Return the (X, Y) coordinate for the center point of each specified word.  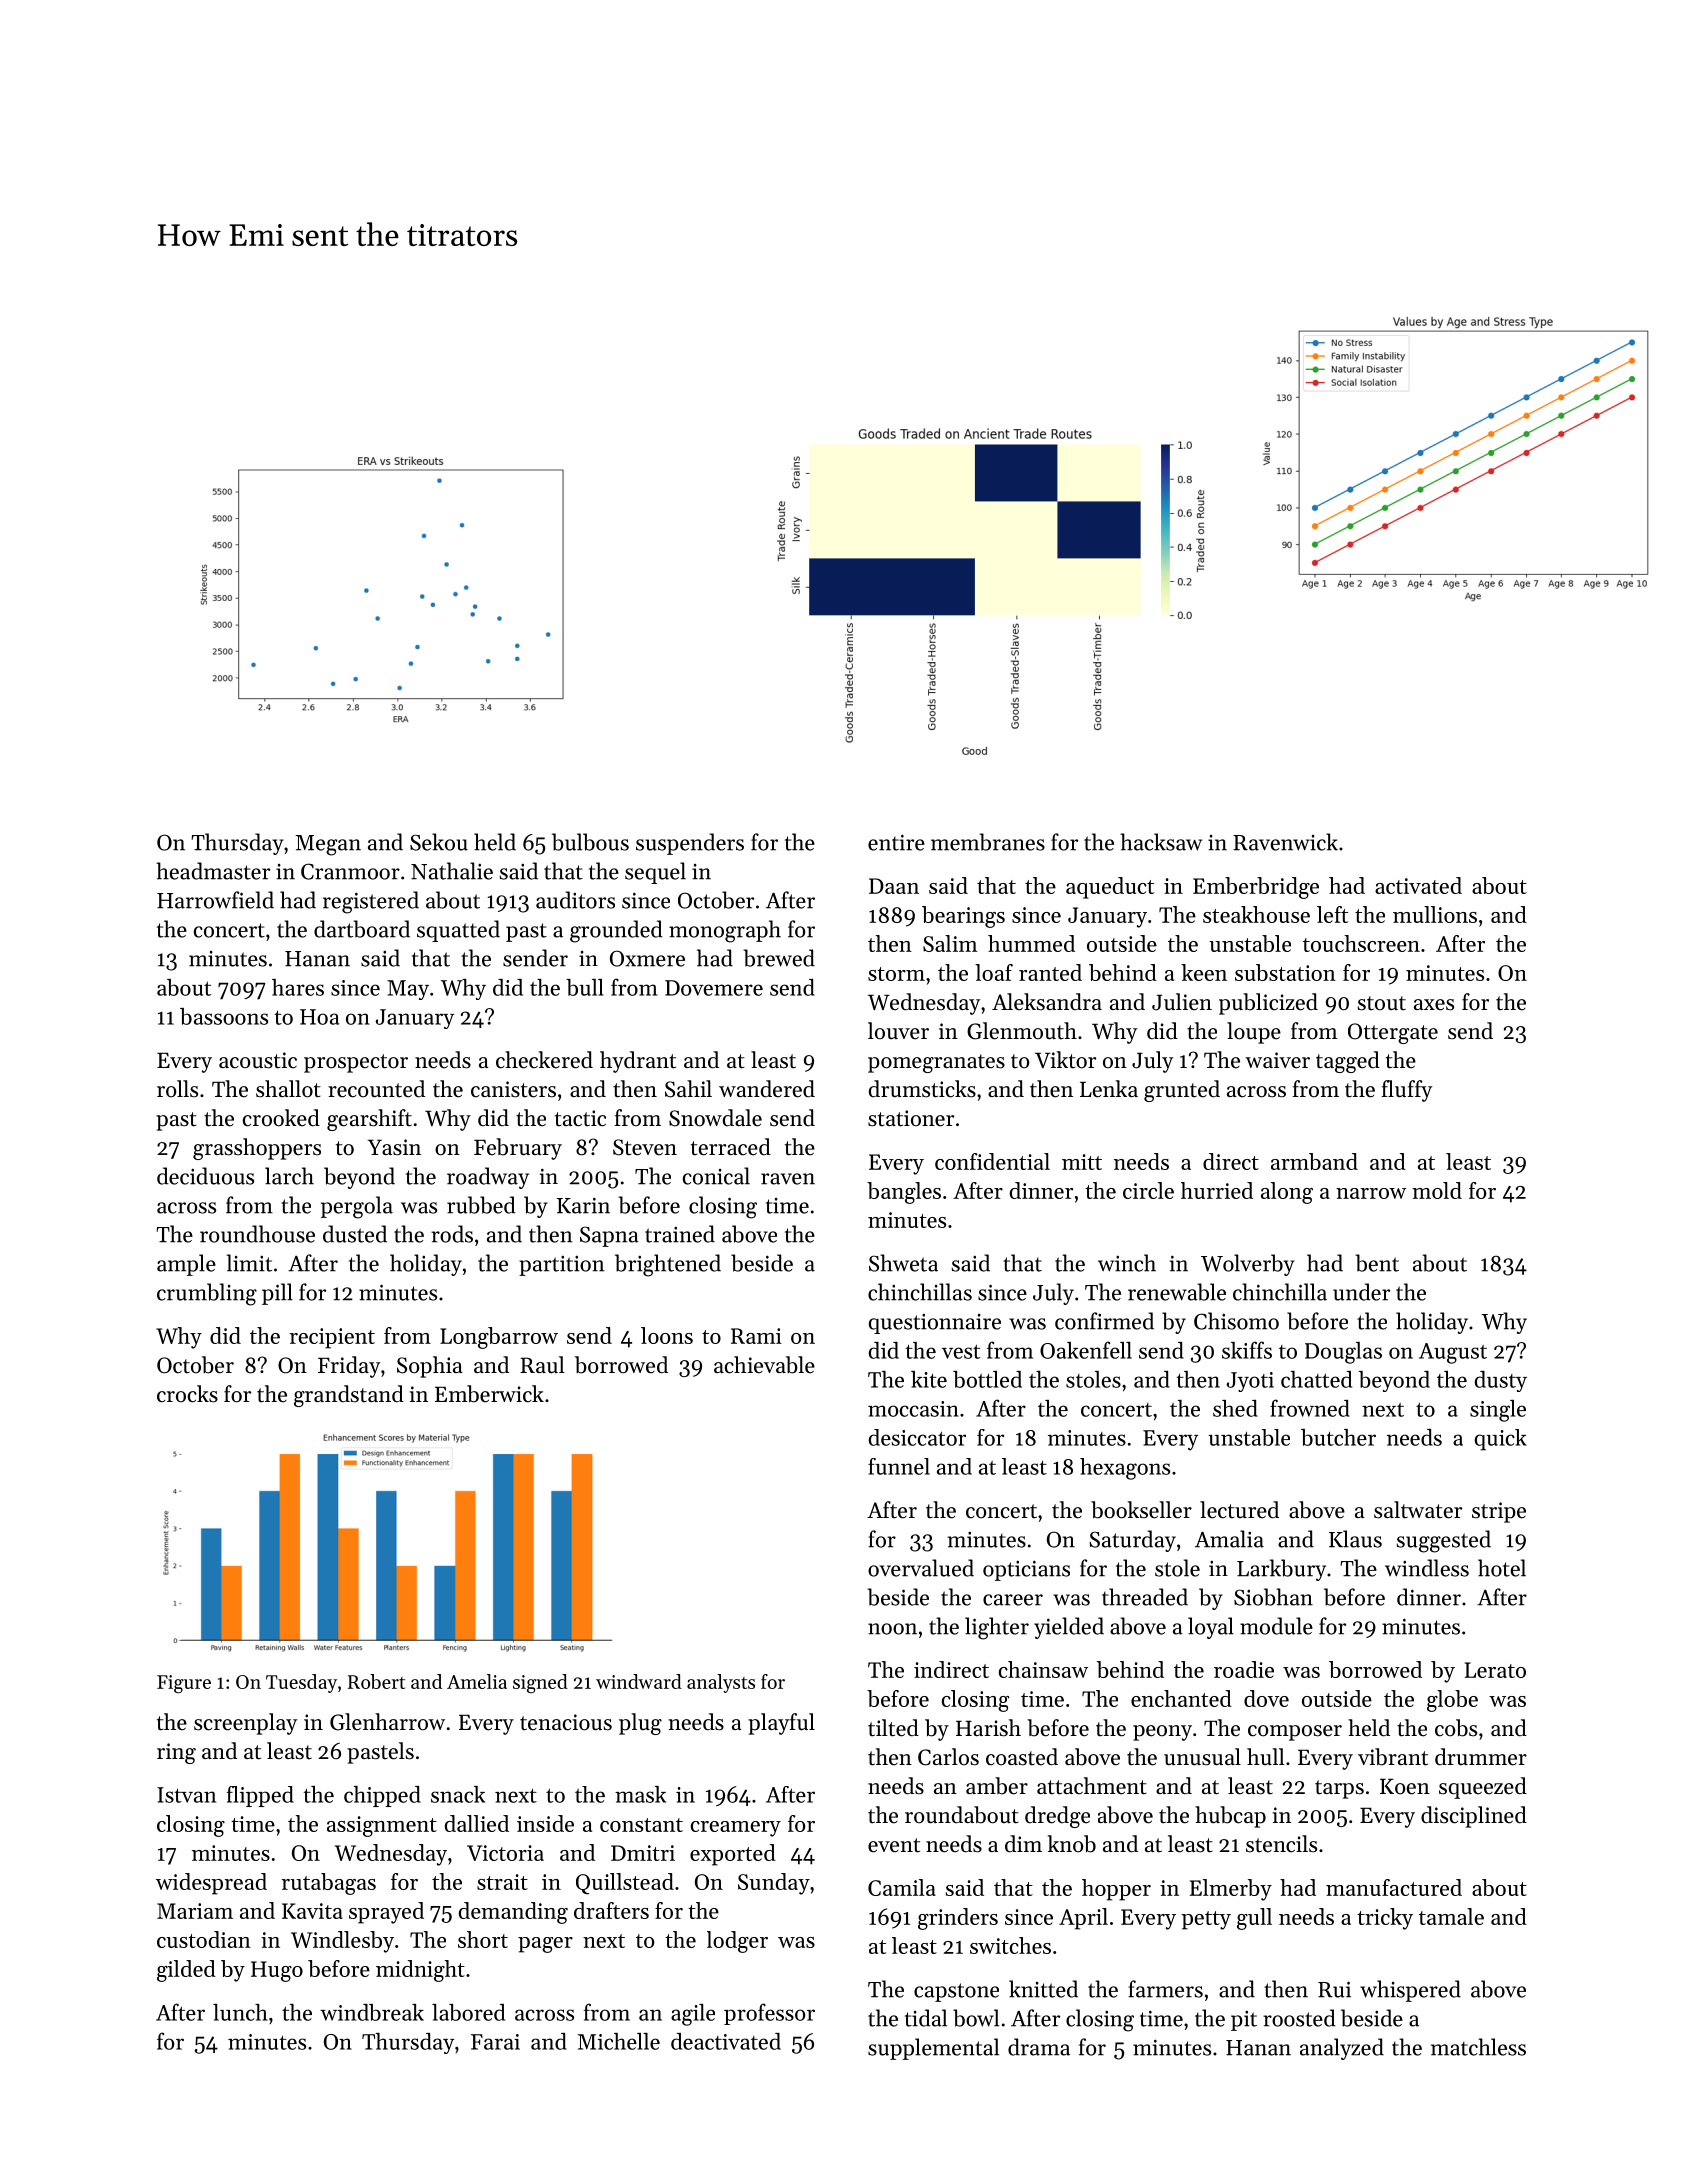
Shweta (903, 1263)
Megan (328, 845)
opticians (1026, 1570)
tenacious (566, 1722)
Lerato (1495, 1670)
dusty (1501, 1381)
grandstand (349, 1396)
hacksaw (1161, 842)
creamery (736, 1829)
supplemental (933, 2049)
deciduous (205, 1176)
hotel (1502, 1568)
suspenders (690, 844)
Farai (495, 2042)
